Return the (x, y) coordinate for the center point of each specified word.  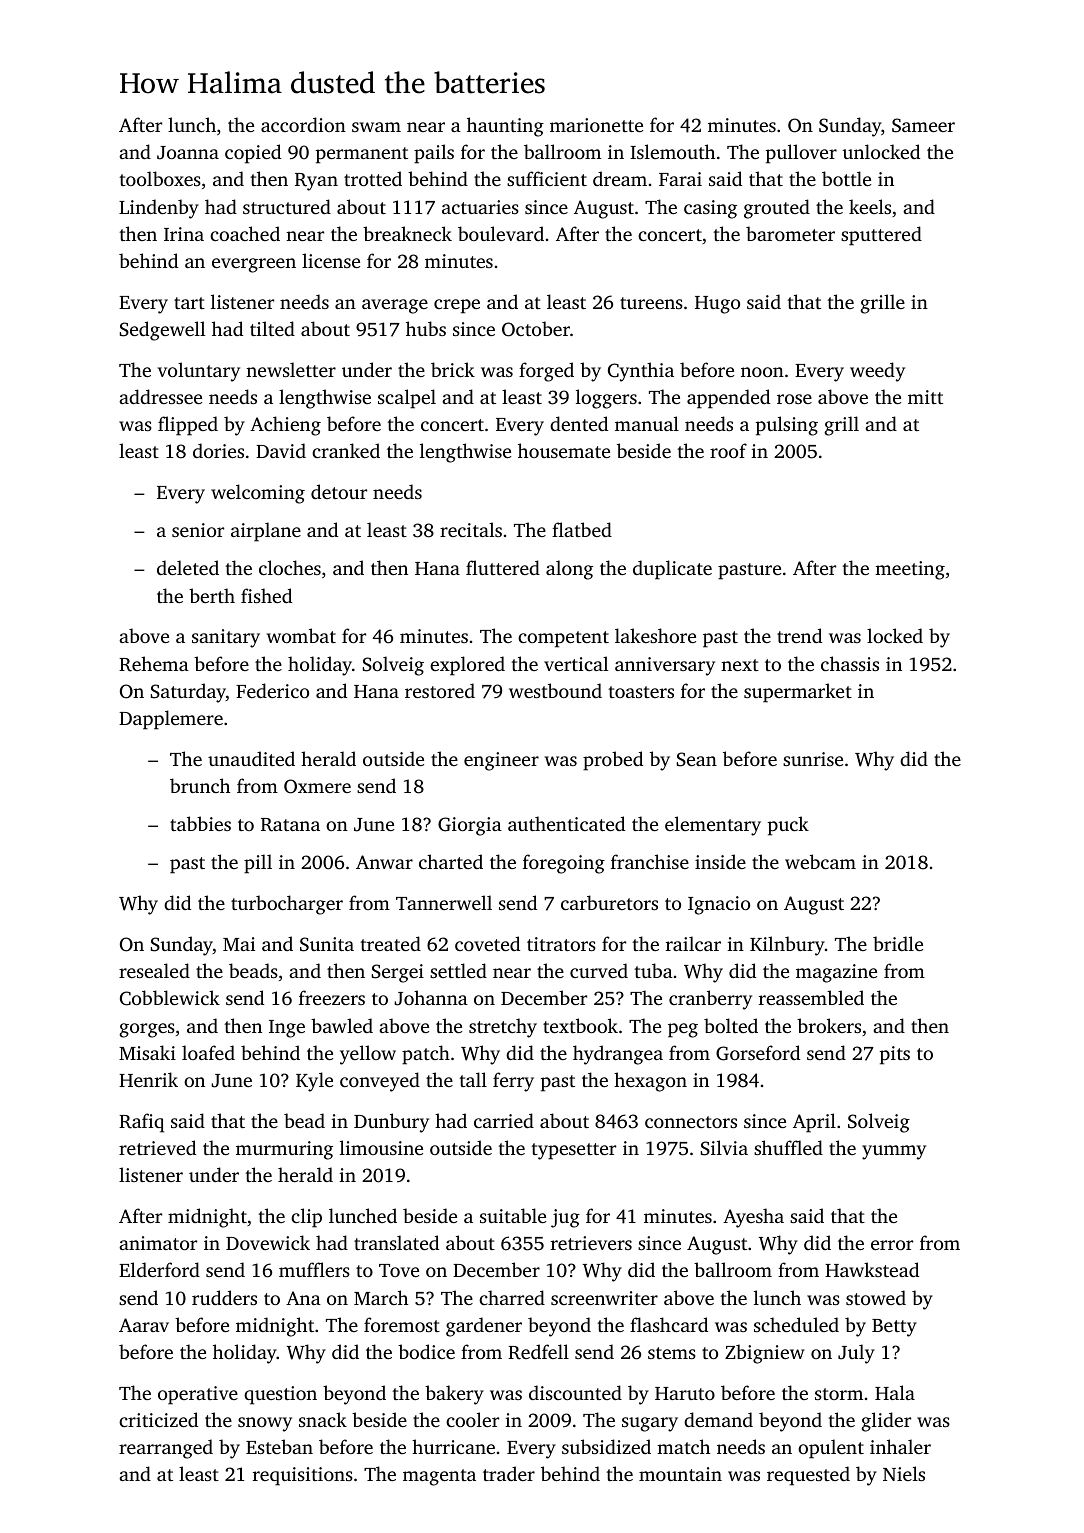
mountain (680, 1474)
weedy (877, 372)
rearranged (166, 1449)
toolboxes (160, 178)
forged (546, 372)
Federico (272, 690)
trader (509, 1473)
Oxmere (317, 786)
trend (799, 635)
